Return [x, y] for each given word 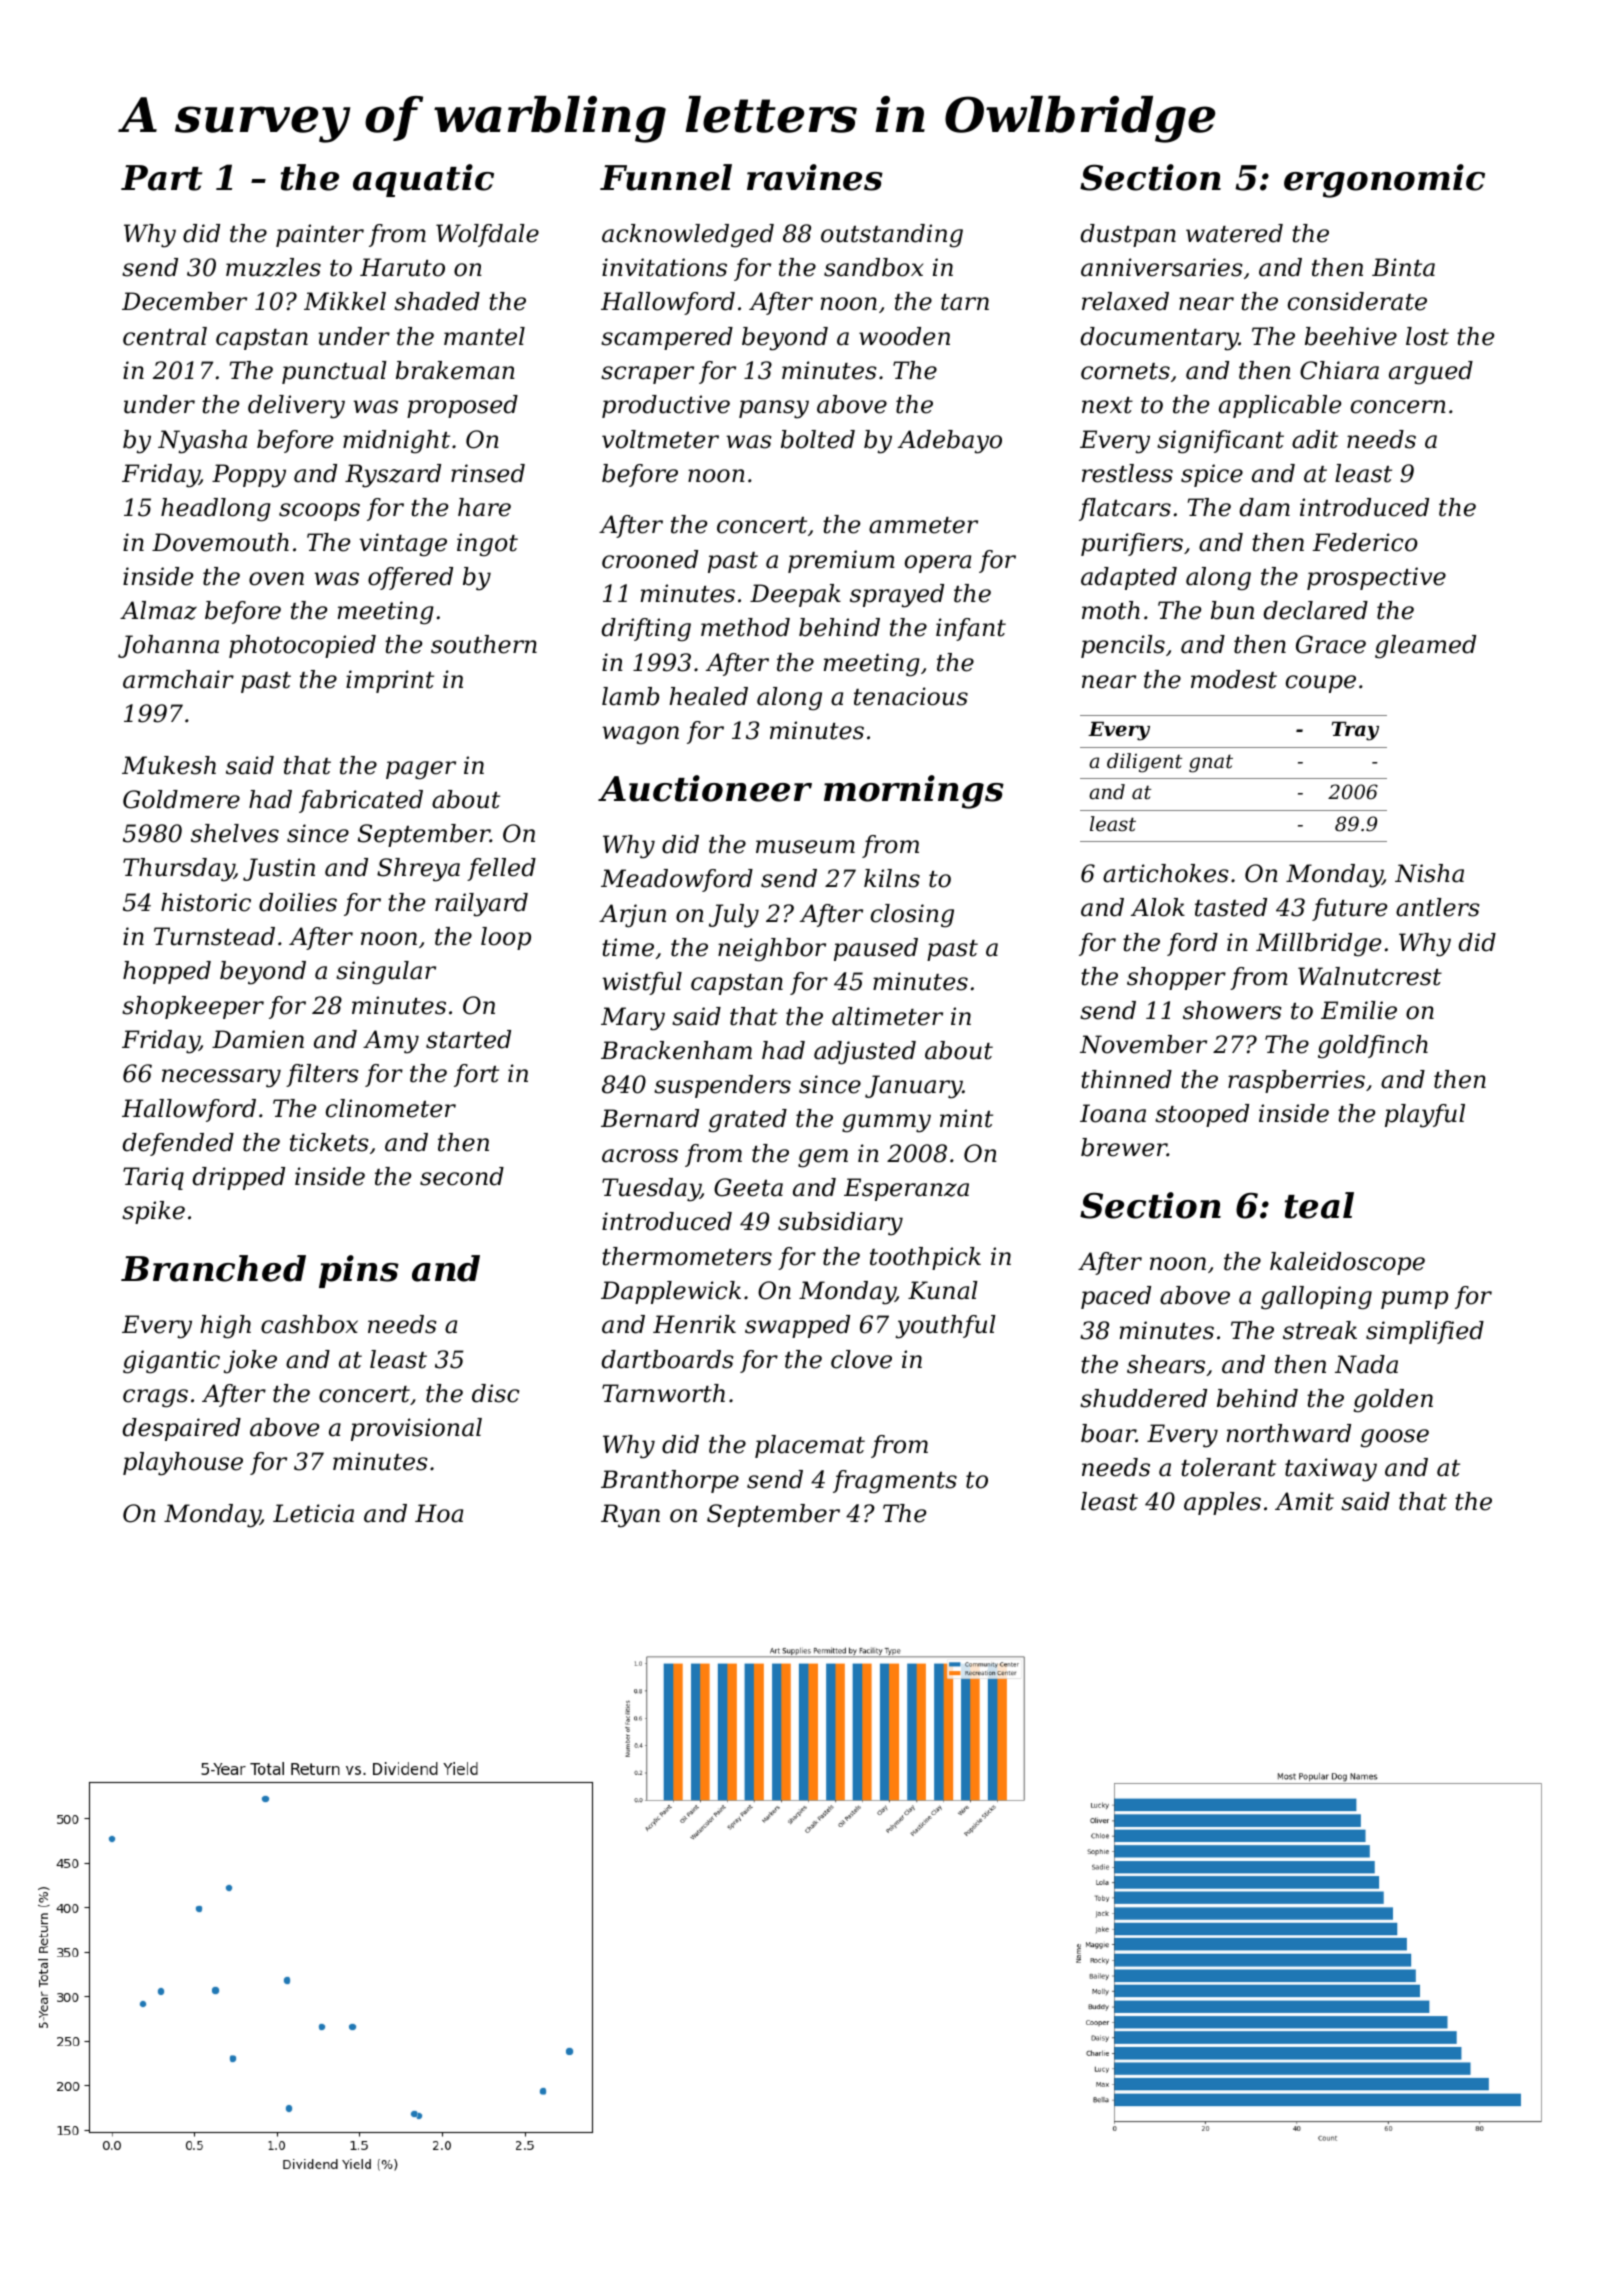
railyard [481, 905]
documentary [1159, 339]
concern [1398, 407]
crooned [650, 559]
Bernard [650, 1118]
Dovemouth [220, 542]
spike [153, 1212]
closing [912, 916]
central [165, 336]
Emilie [1359, 1010]
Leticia [313, 1513]
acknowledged [688, 236]
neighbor [772, 949]
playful [1425, 1116]
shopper [1176, 978]
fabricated [361, 801]
